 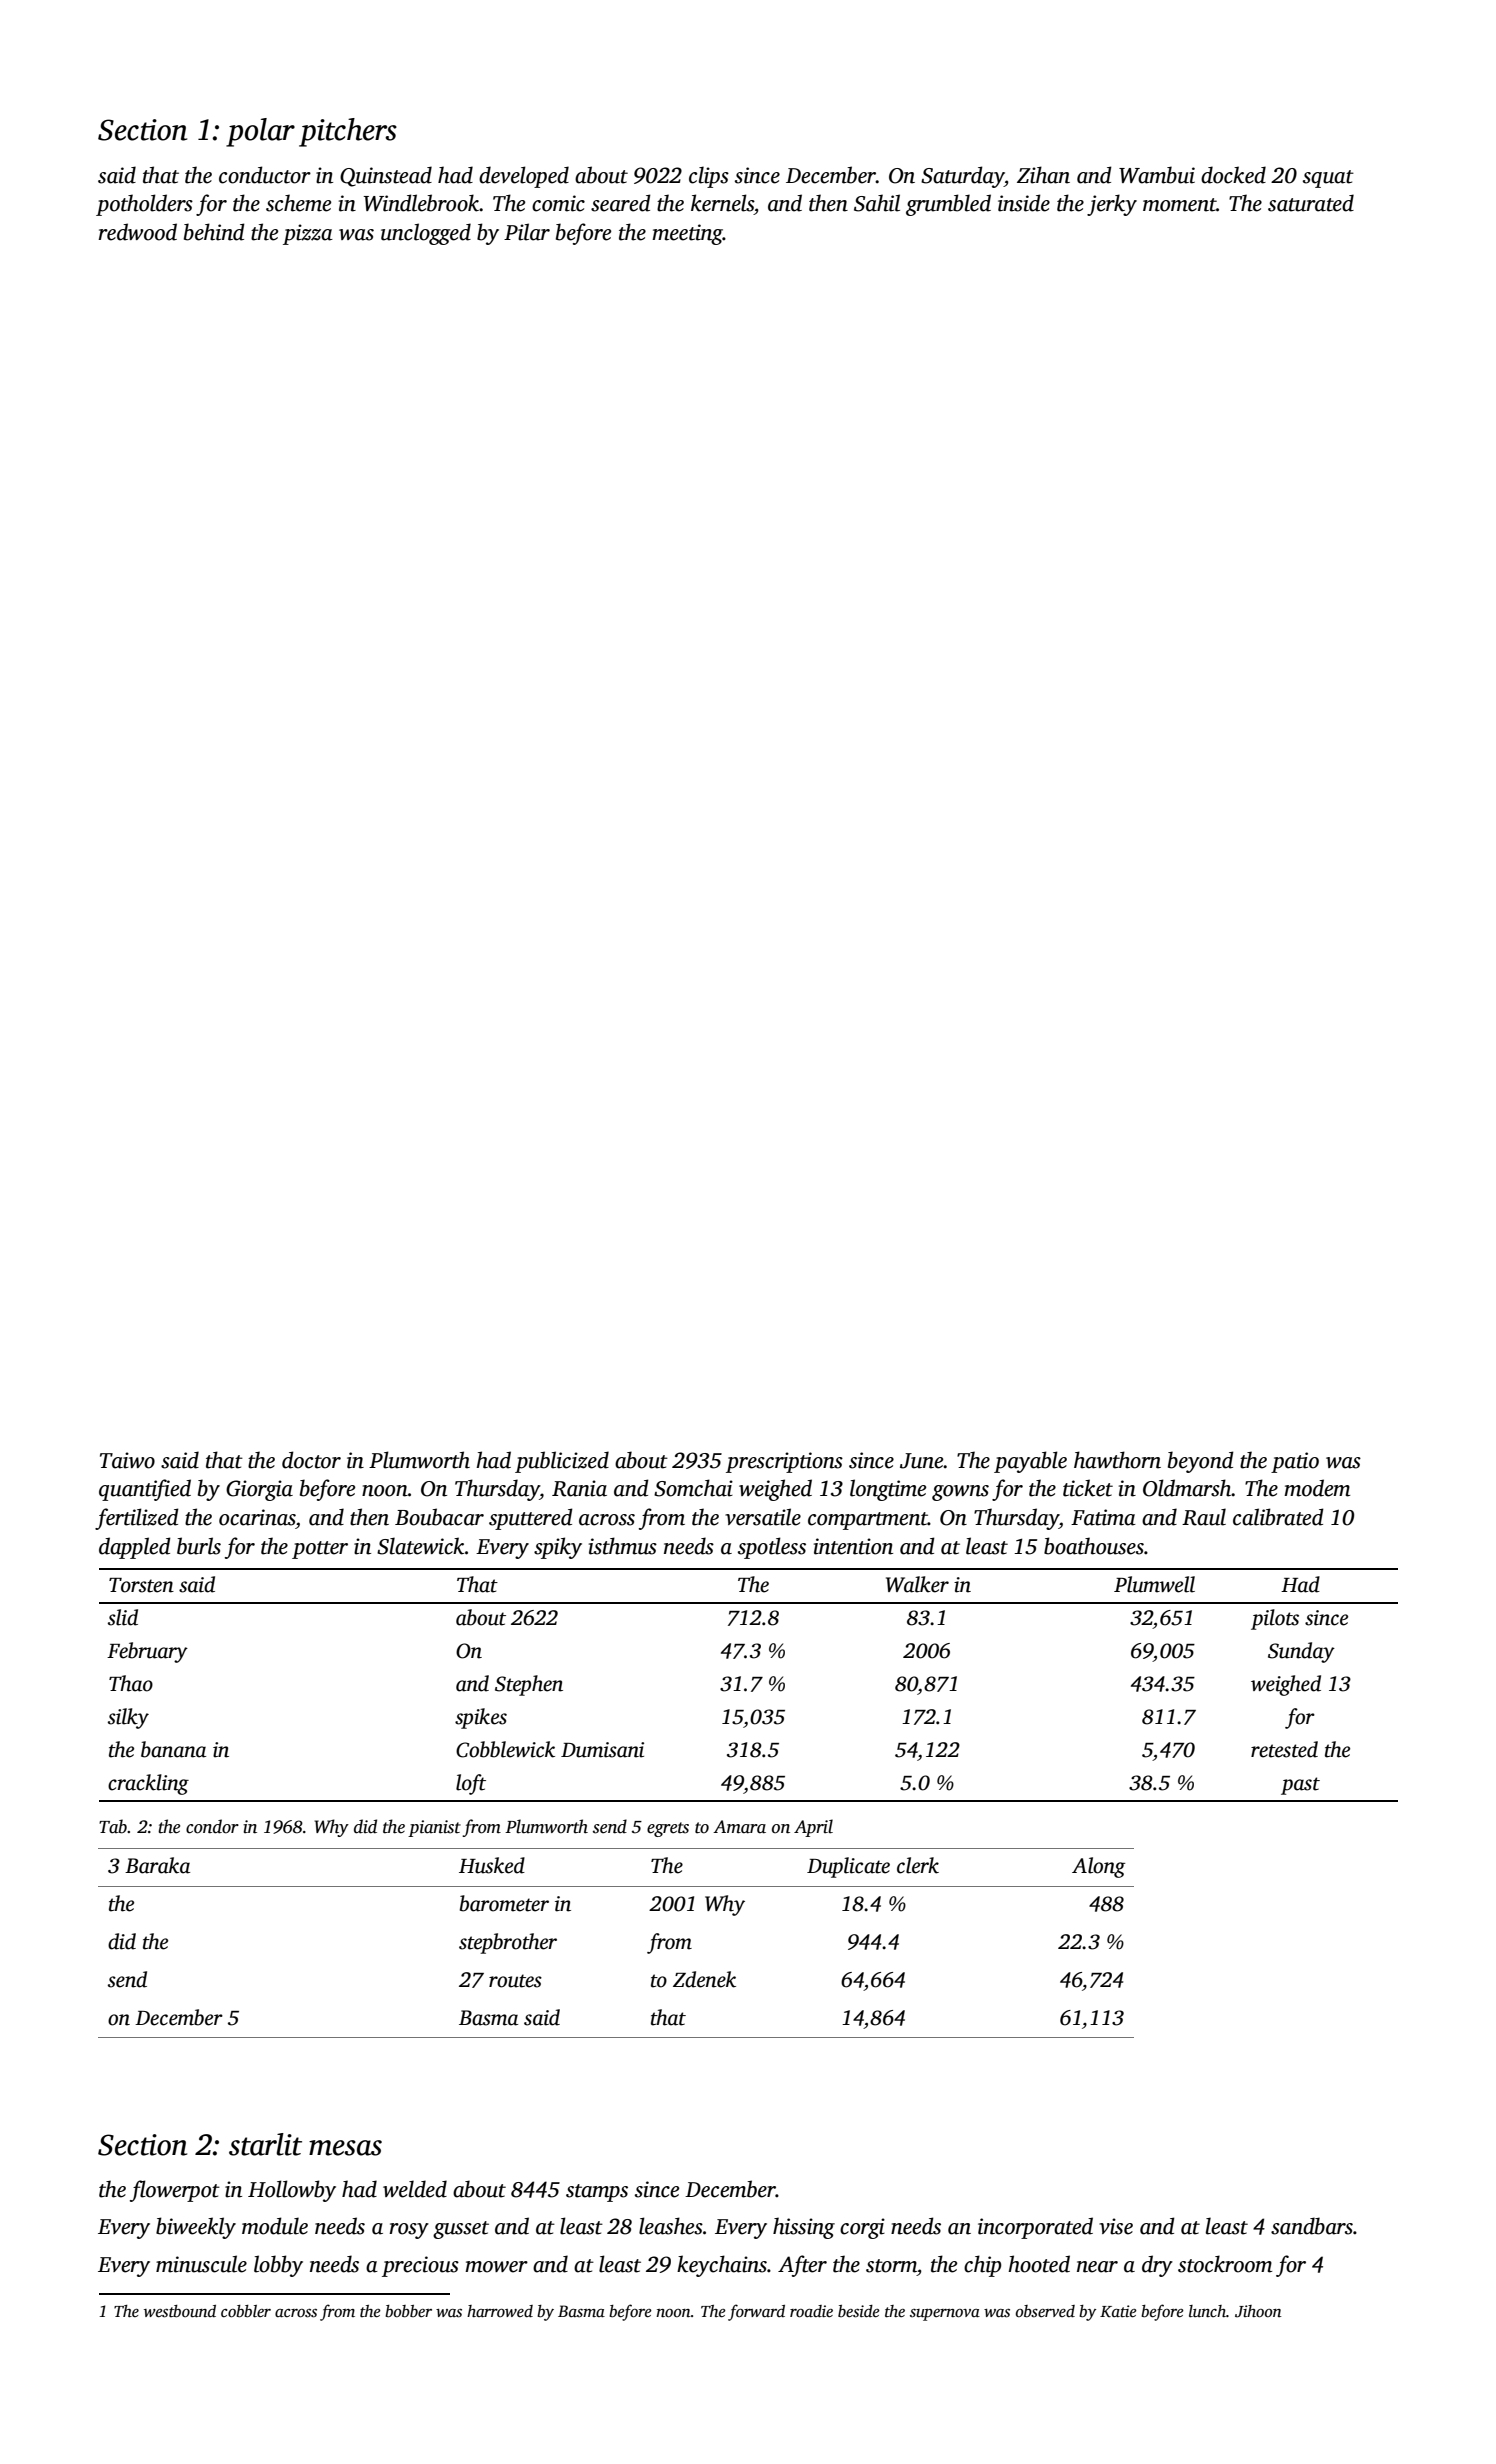 I want to click on clips, so click(x=709, y=177).
